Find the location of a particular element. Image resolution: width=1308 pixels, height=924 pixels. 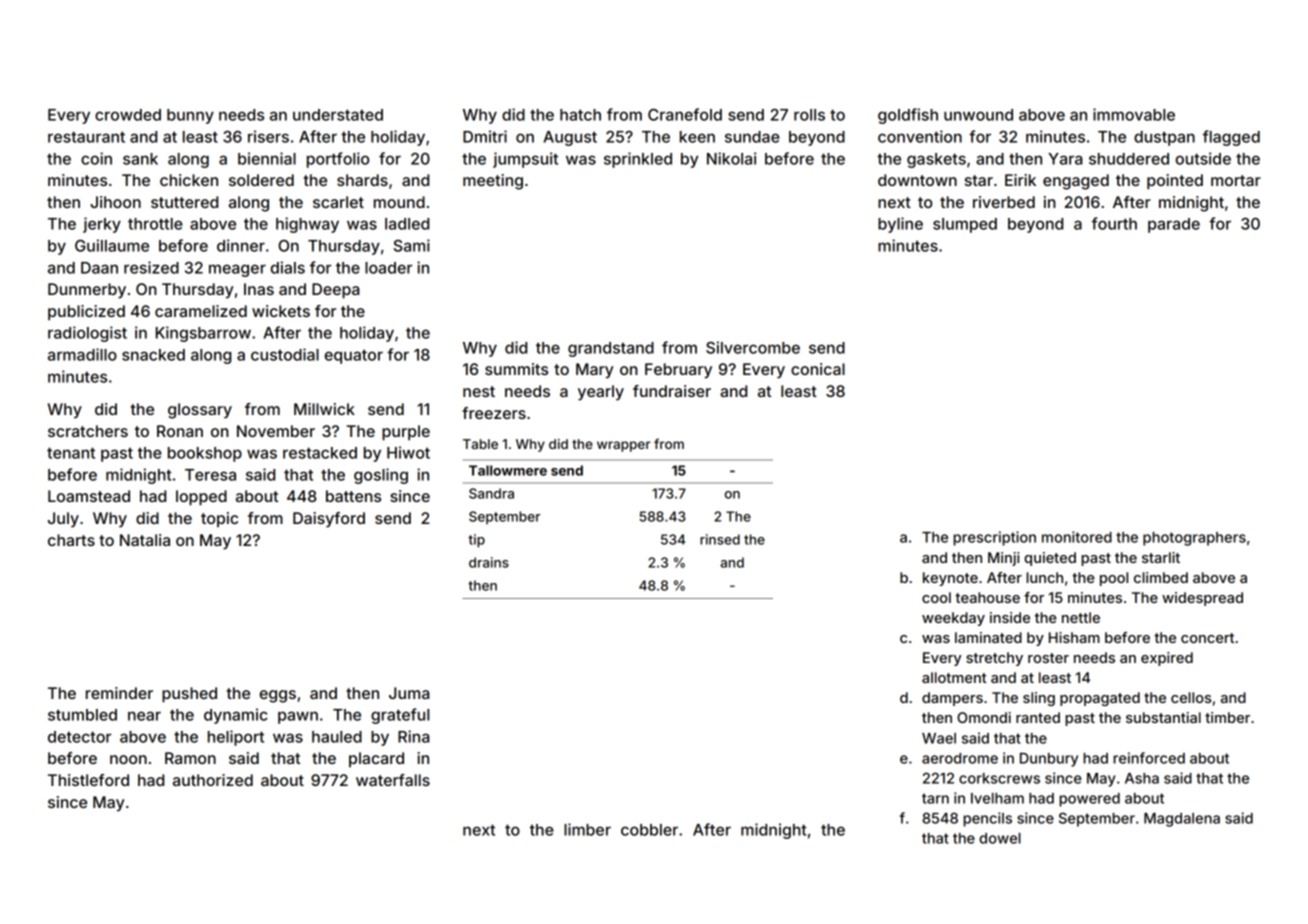

conical is located at coordinates (818, 369).
